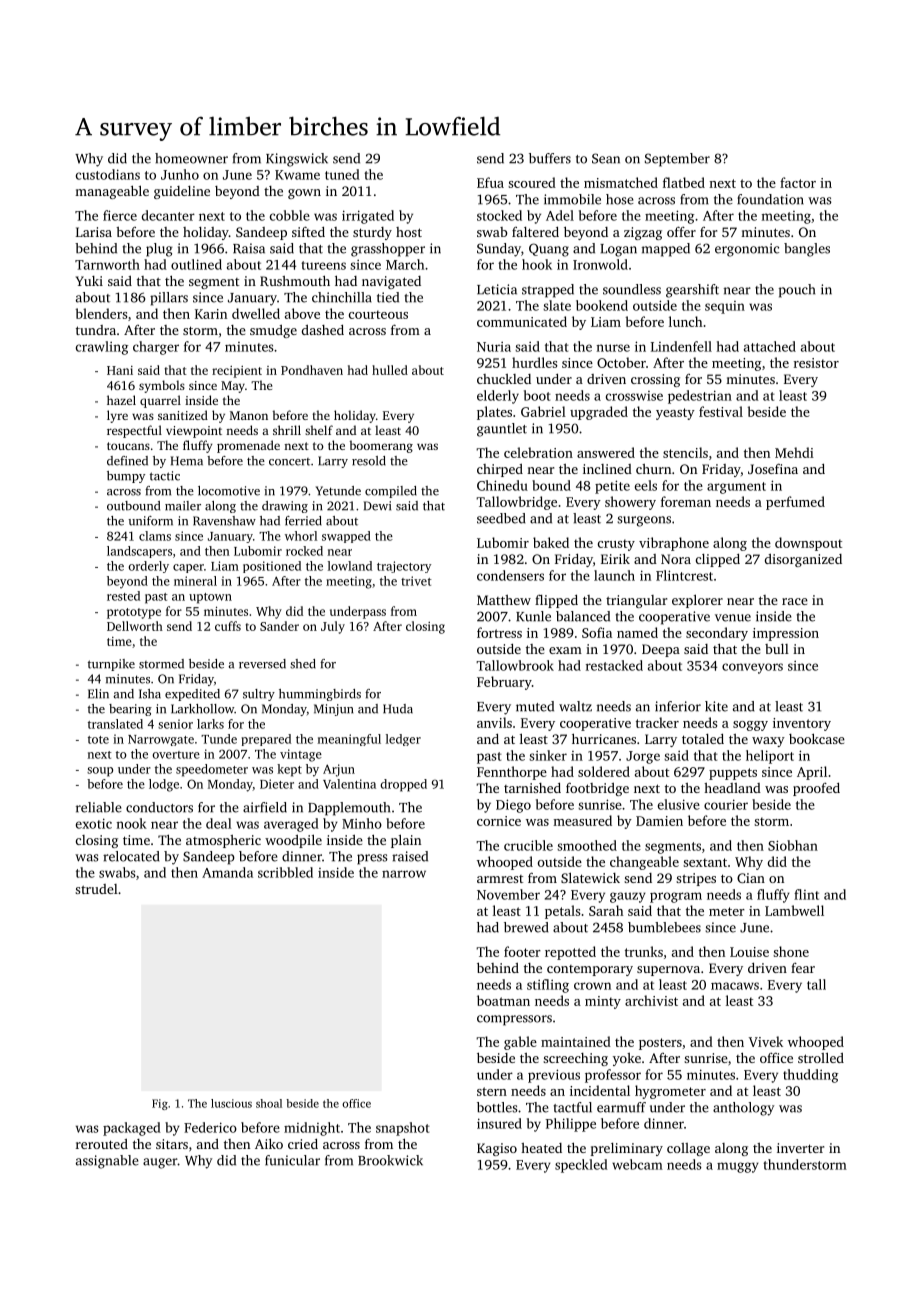 This screenshot has height=1308, width=924. What do you see at coordinates (108, 174) in the screenshot?
I see `custodians` at bounding box center [108, 174].
